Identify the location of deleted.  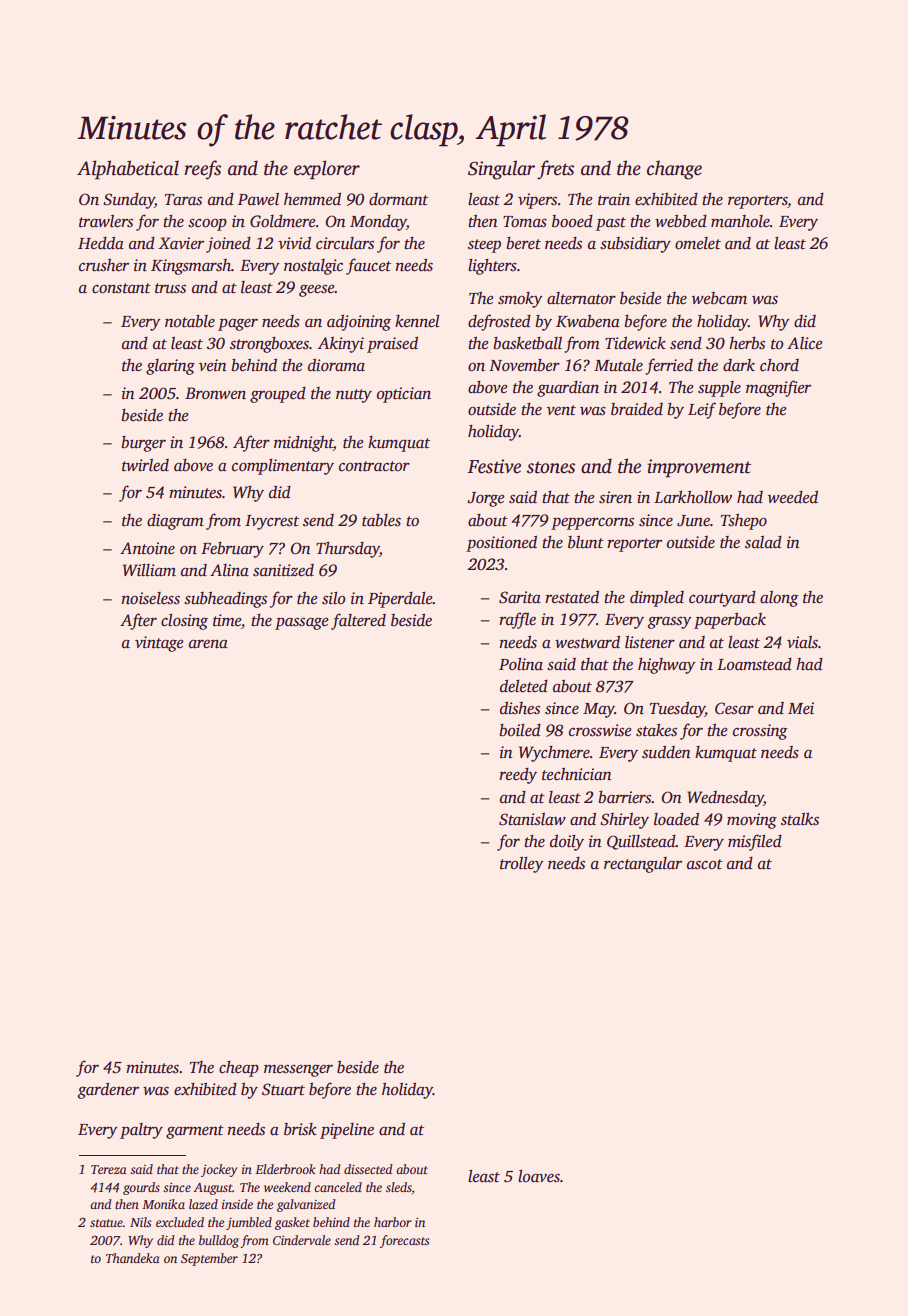
(524, 686).
